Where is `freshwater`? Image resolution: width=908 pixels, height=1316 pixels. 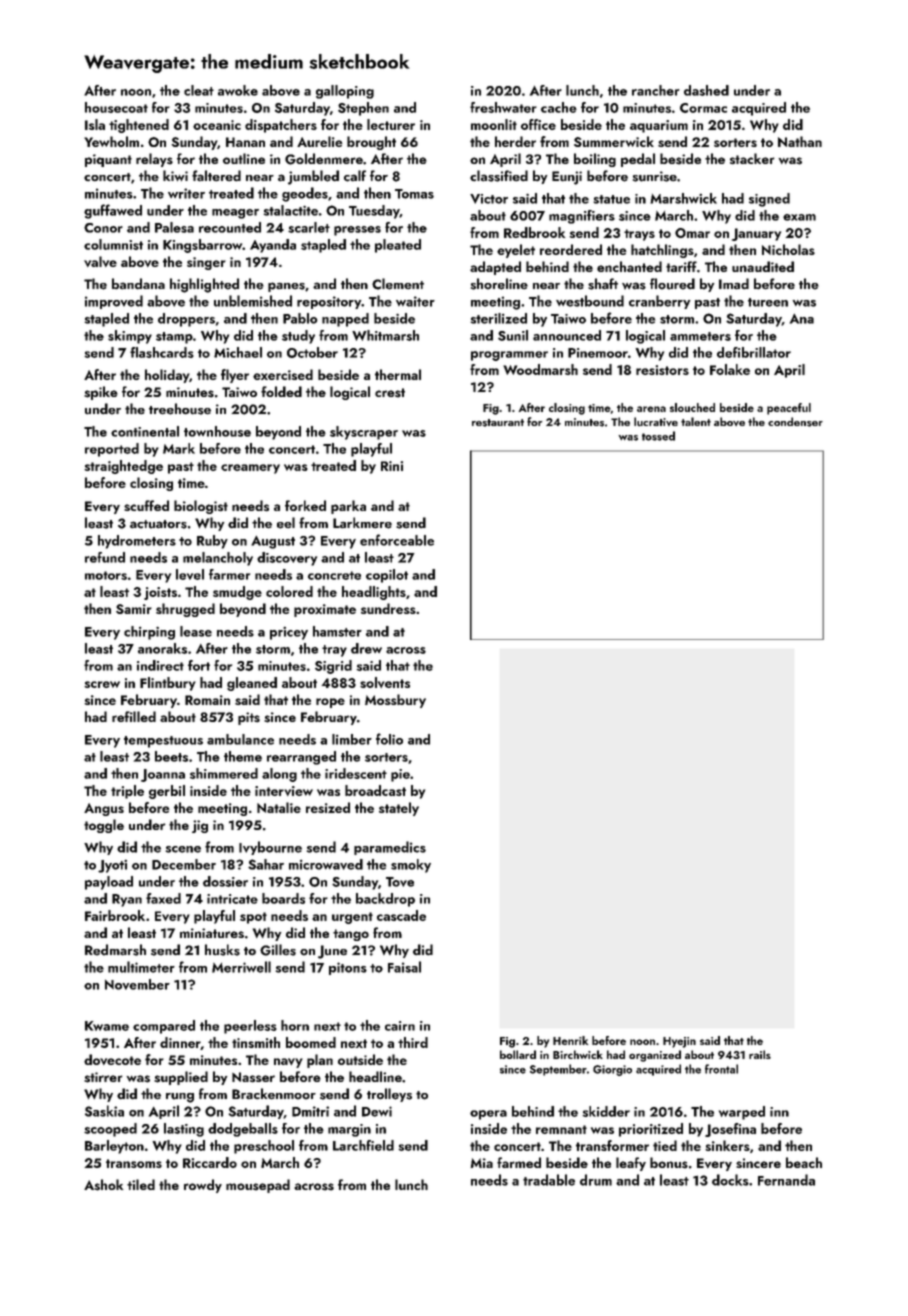
freshwater is located at coordinates (503, 107).
